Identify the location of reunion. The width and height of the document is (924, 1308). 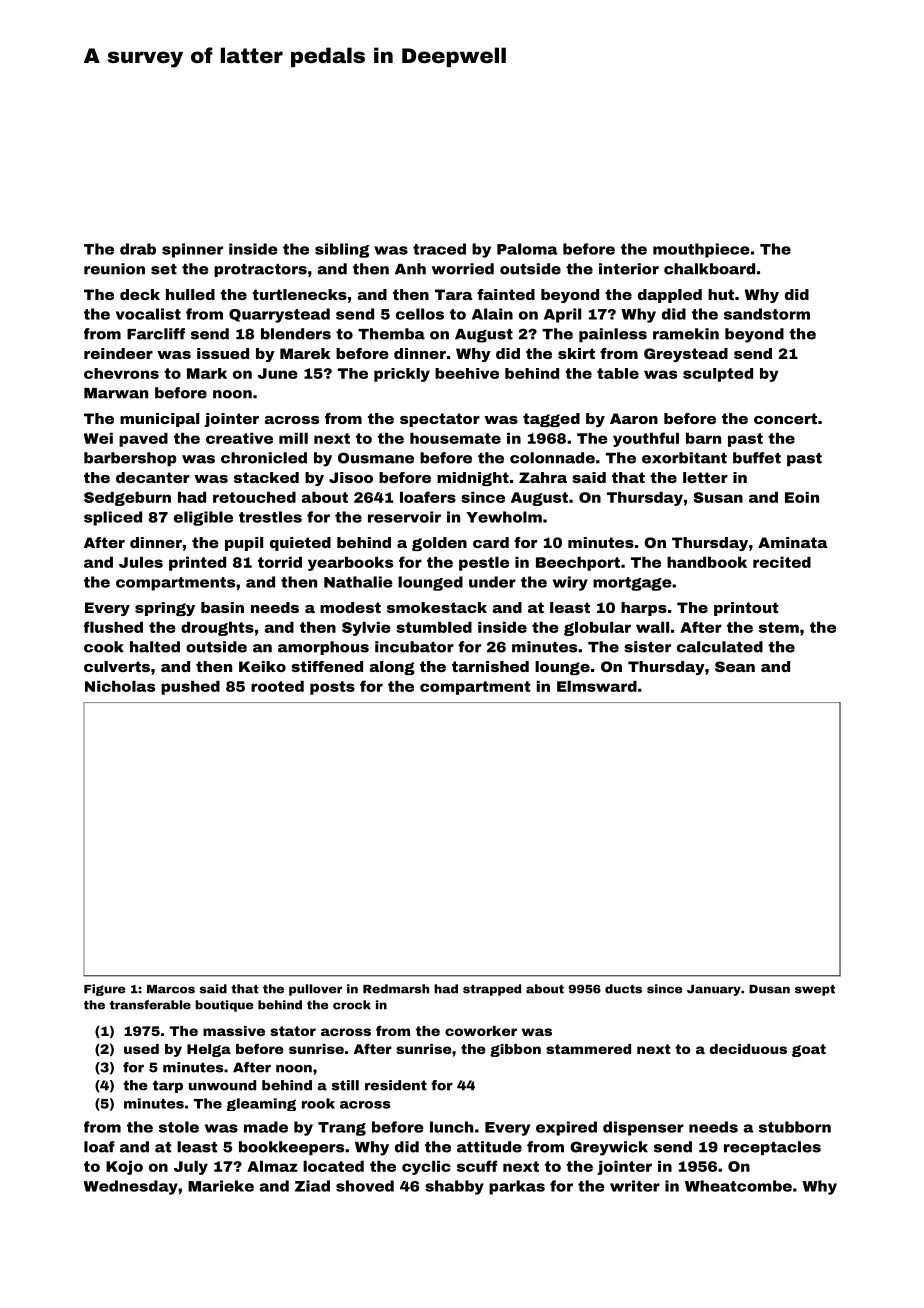
(114, 269).
